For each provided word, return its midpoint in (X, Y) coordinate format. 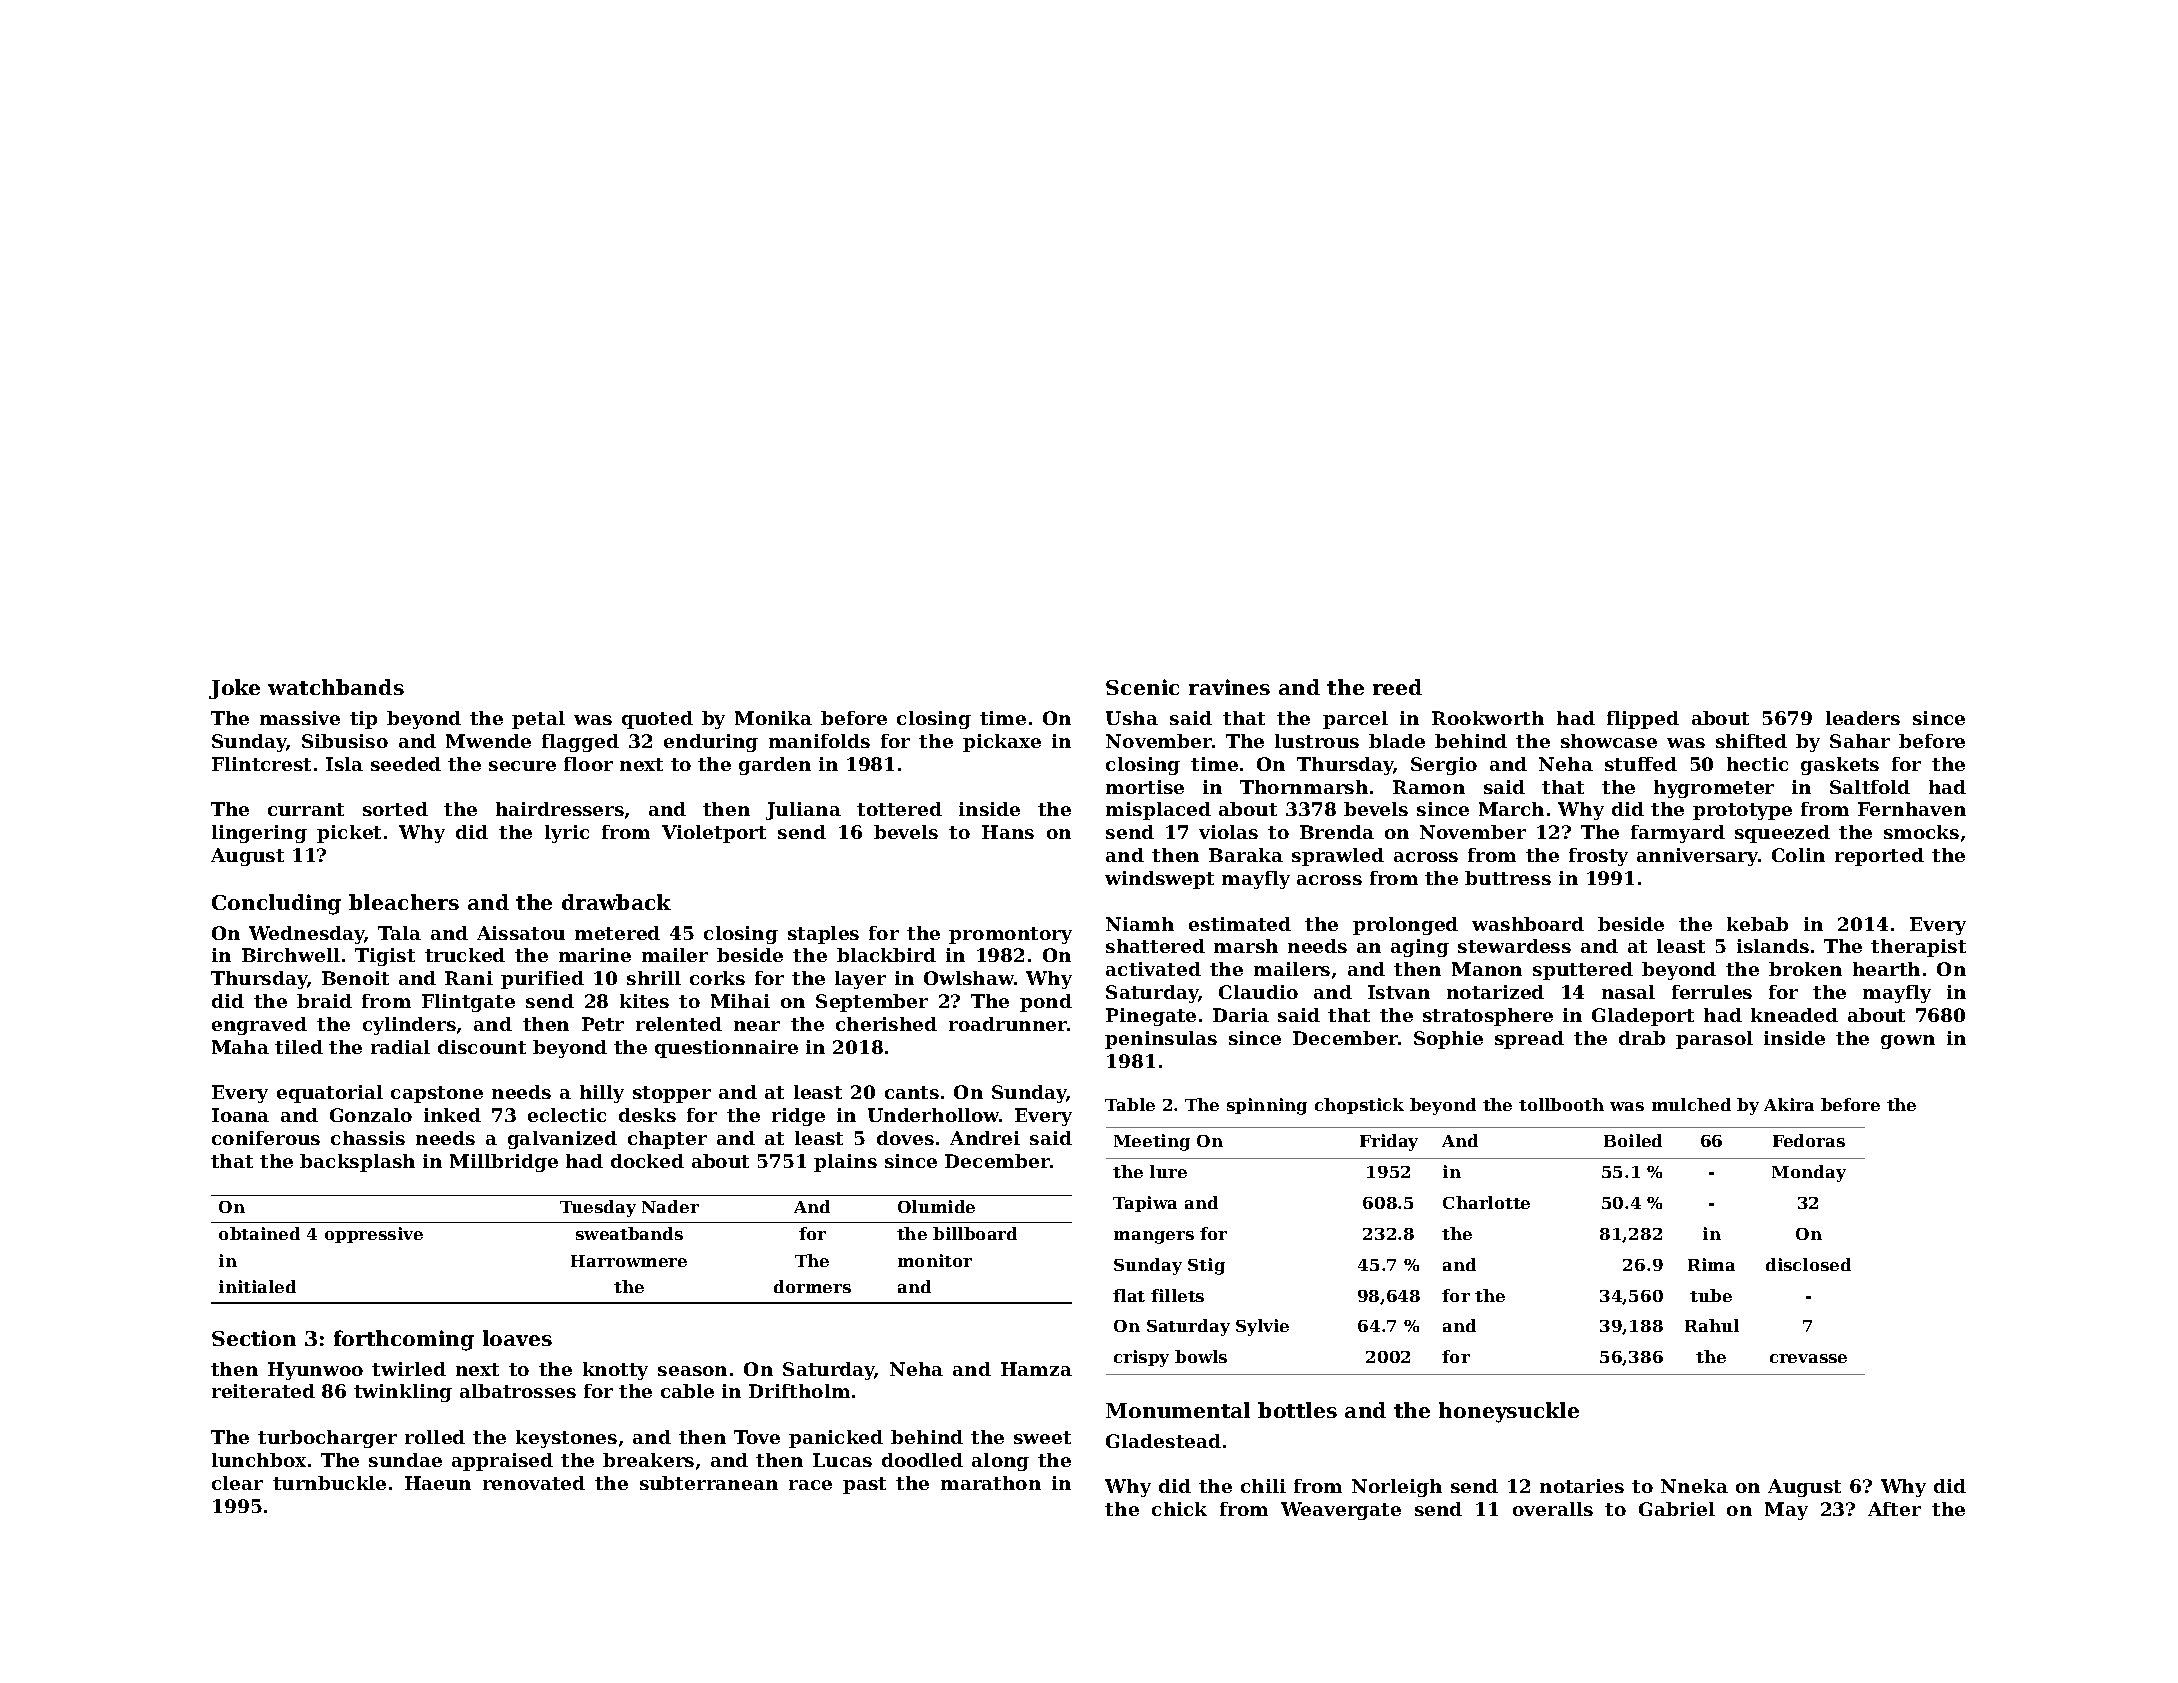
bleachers (404, 902)
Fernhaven (1912, 809)
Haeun (438, 1483)
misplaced (1158, 811)
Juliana (803, 811)
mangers (1154, 1237)
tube (1711, 1295)
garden (775, 766)
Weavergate (1341, 1511)
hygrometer (1714, 789)
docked (647, 1161)
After (1894, 1509)
